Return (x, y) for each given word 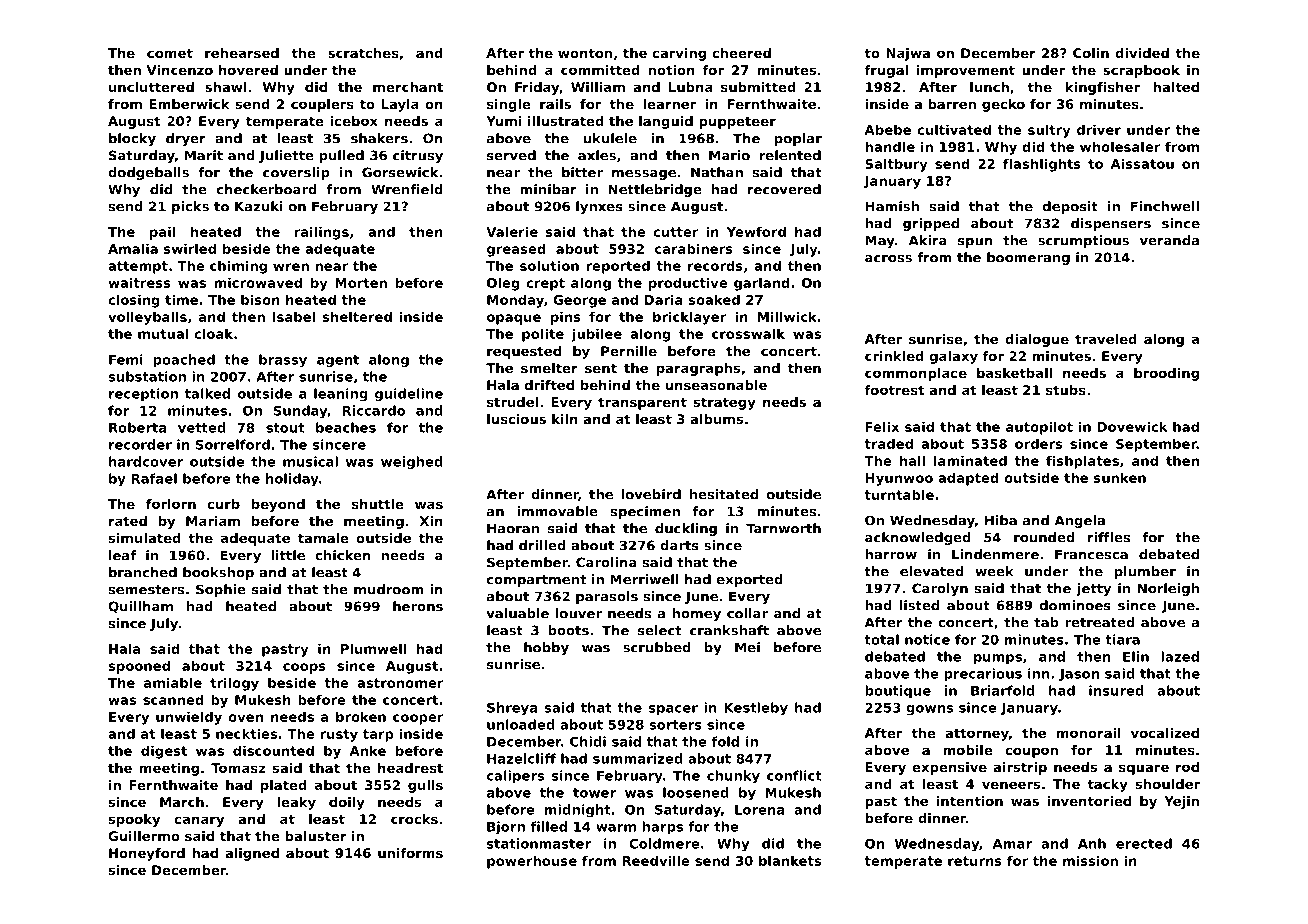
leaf (122, 555)
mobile (968, 750)
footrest (895, 390)
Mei (747, 647)
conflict (794, 775)
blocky (132, 139)
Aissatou (1142, 163)
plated (284, 786)
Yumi (504, 121)
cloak (213, 333)
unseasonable (716, 385)
